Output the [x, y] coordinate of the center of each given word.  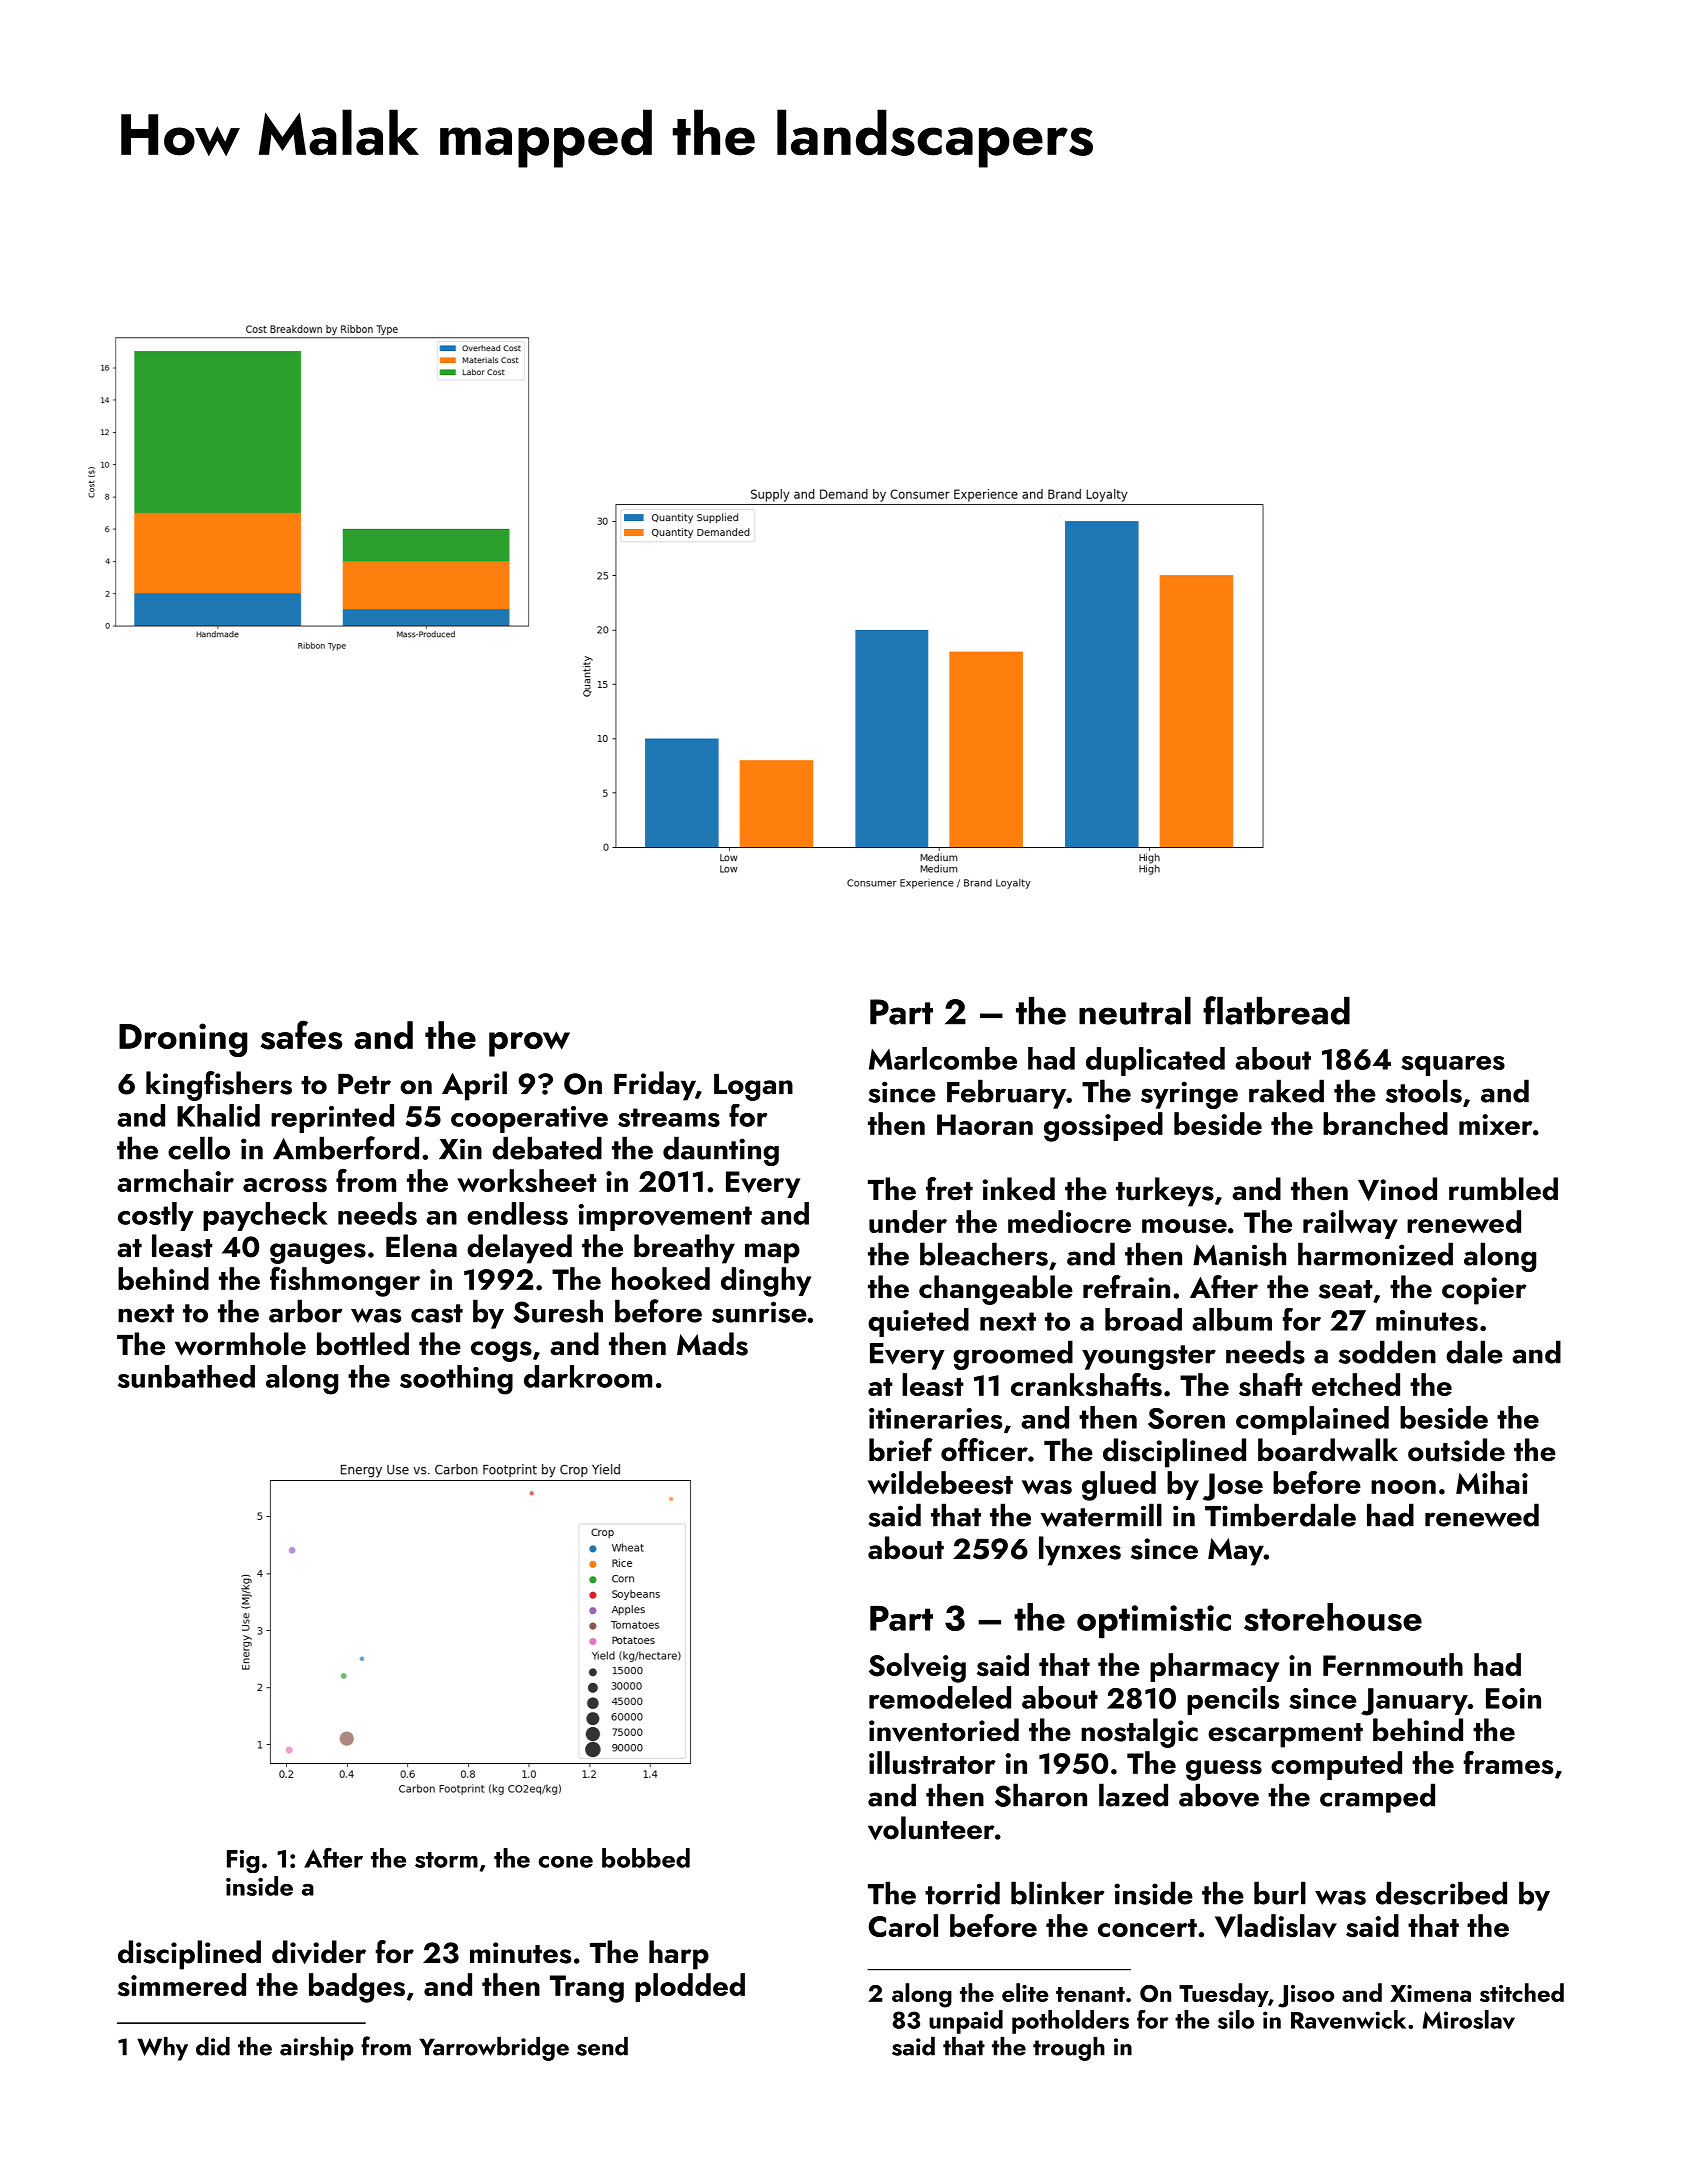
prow [529, 1044]
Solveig [917, 1668]
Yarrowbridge [494, 2049]
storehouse [1333, 1617]
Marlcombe [943, 1058]
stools [1424, 1091]
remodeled [940, 1697]
